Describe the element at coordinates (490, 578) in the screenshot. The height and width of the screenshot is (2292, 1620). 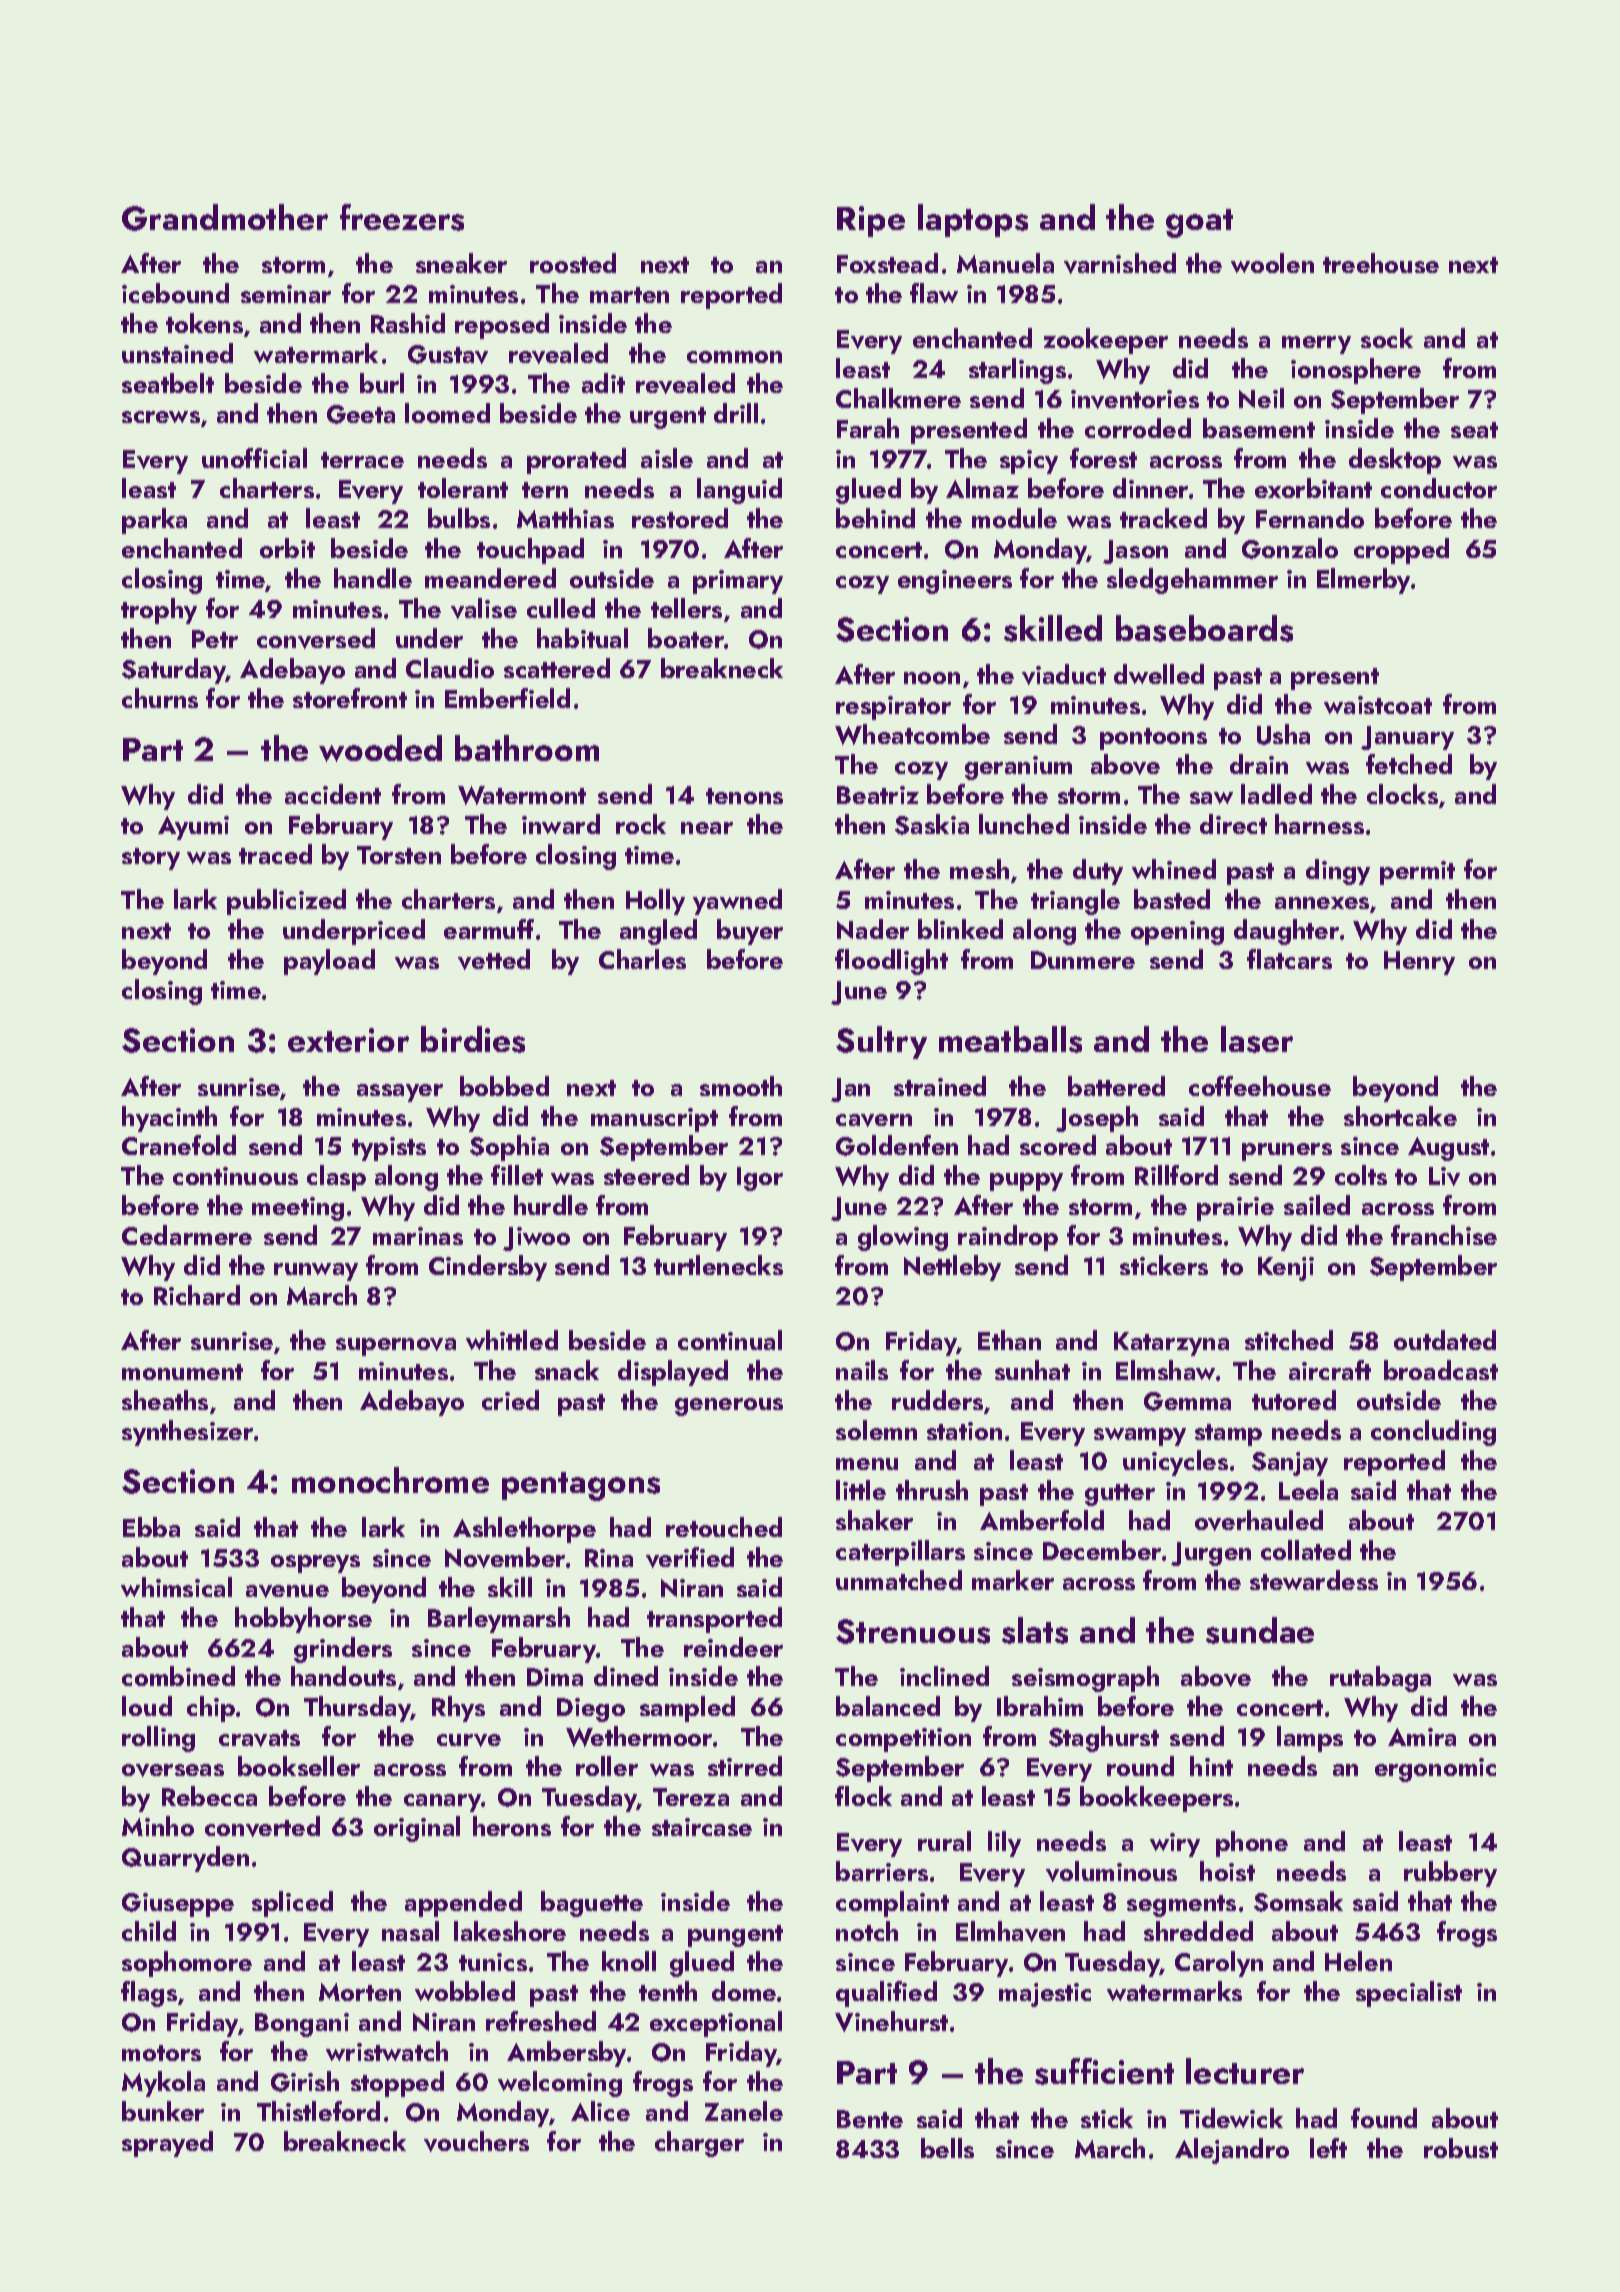
I see `meandered` at that location.
